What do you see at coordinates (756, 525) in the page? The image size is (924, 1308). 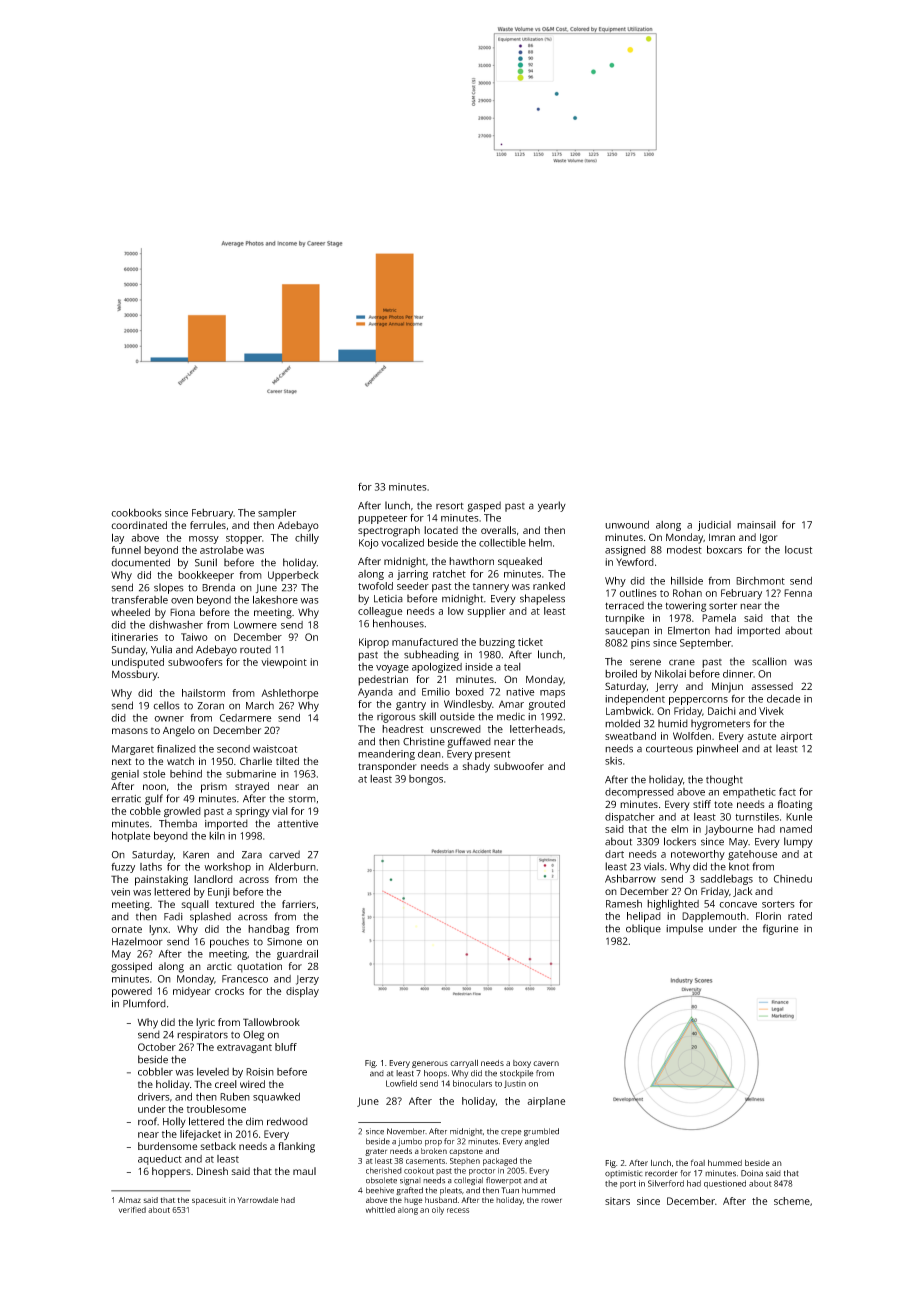 I see `mainsail` at bounding box center [756, 525].
